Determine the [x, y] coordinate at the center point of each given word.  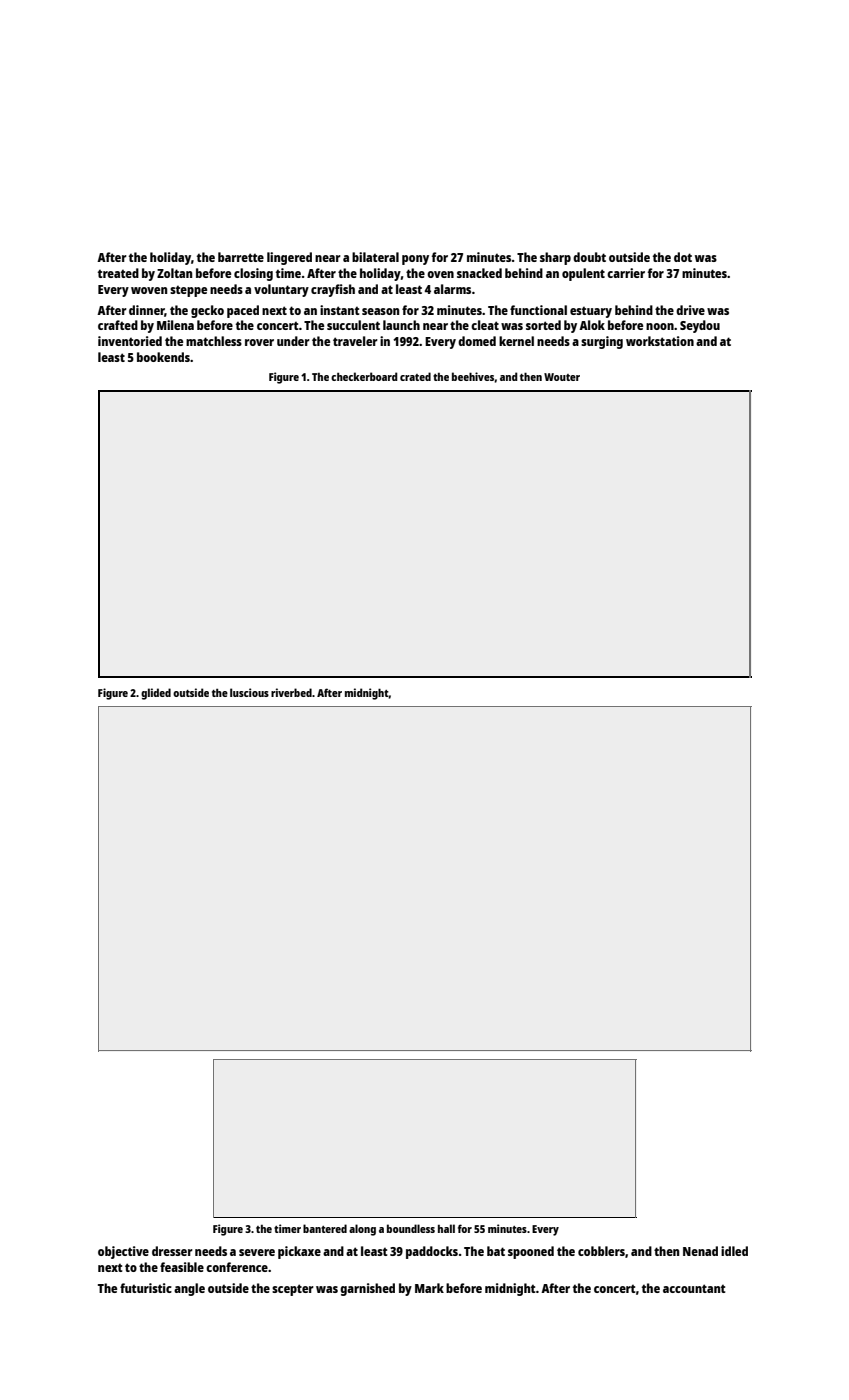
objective [123, 1252]
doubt [589, 257]
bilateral [375, 257]
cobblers [601, 1251]
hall [446, 1228]
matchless [214, 341]
